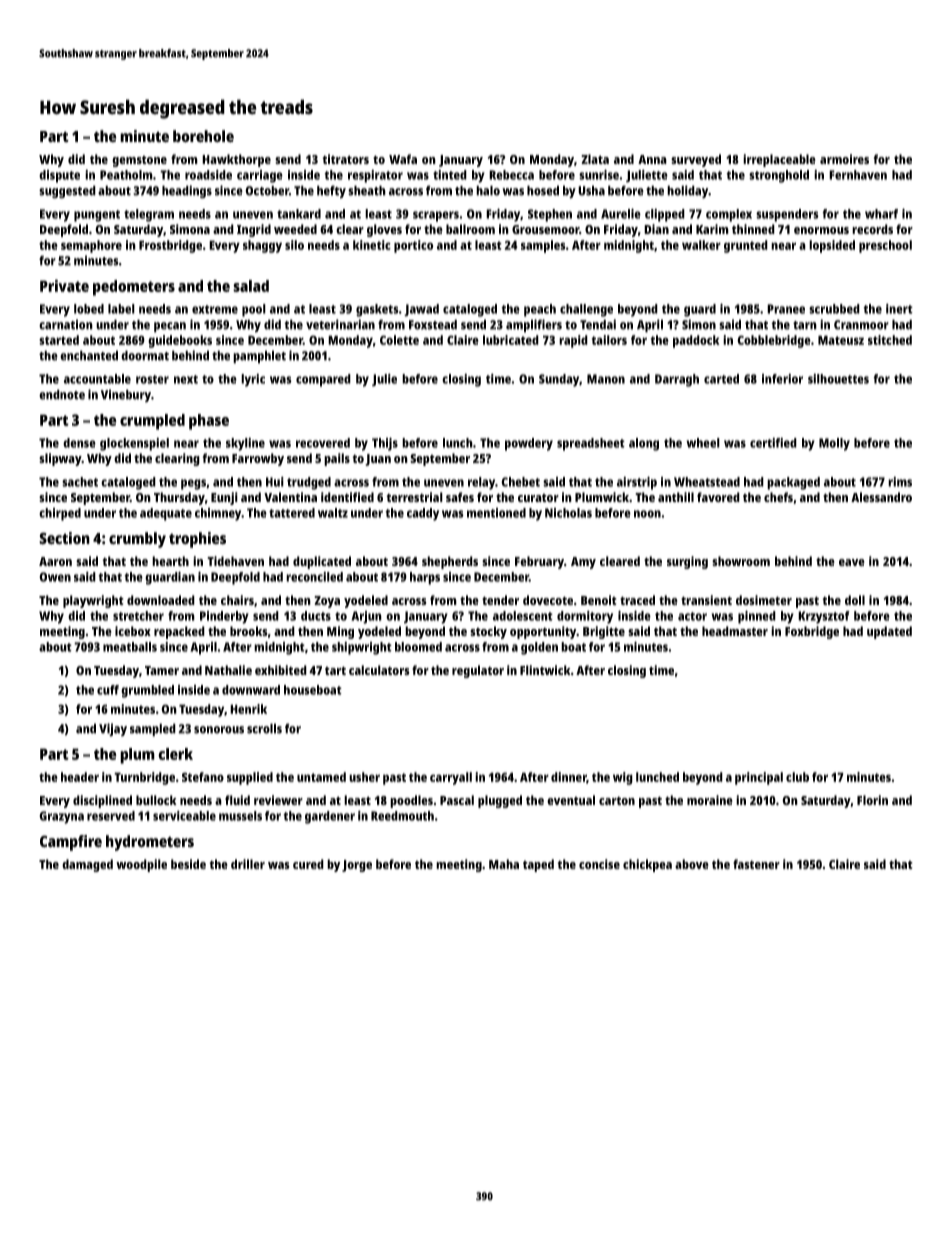 The width and height of the image is (952, 1233). I want to click on Darragh, so click(677, 380).
